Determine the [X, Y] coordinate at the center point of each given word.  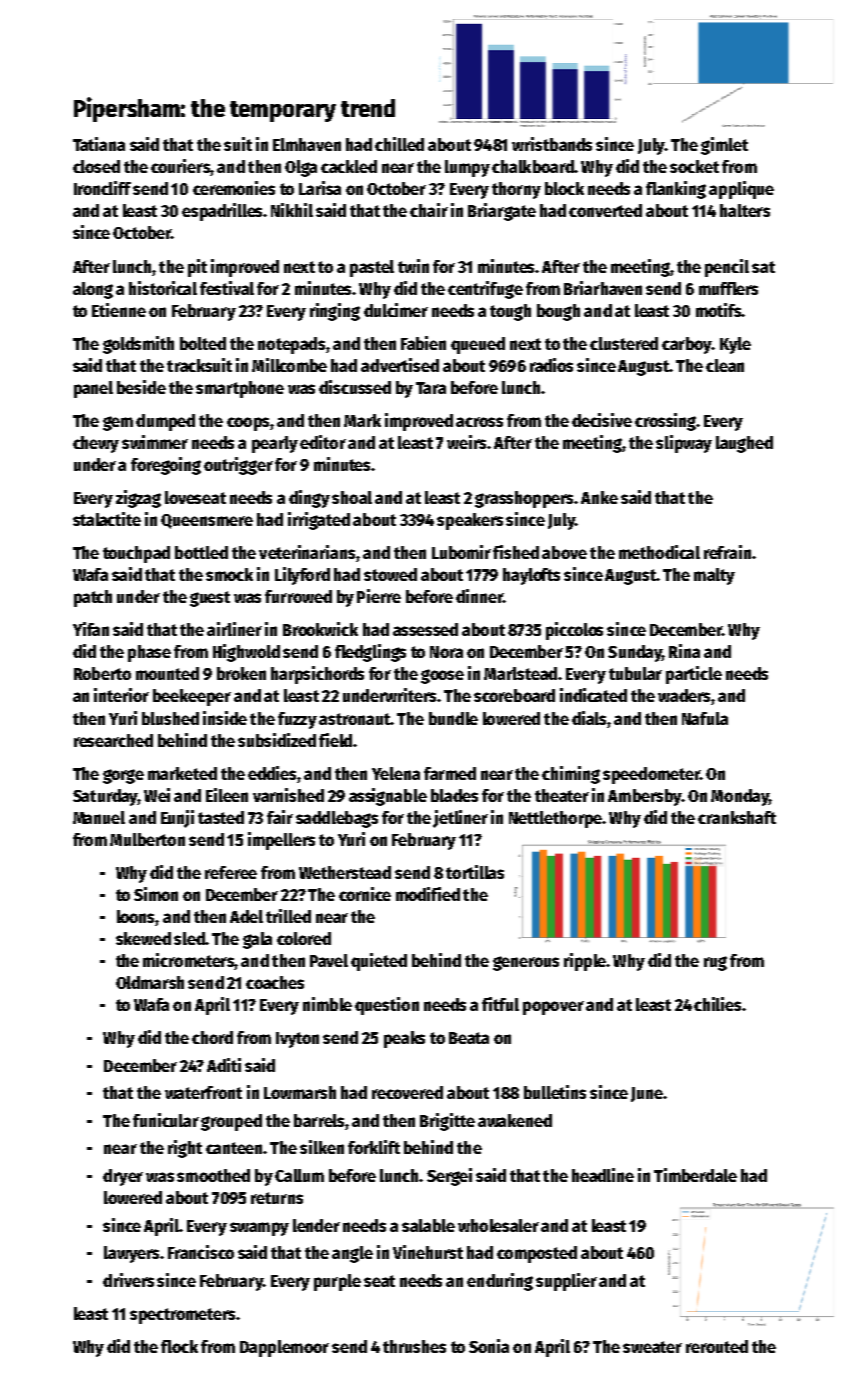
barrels [319, 1120]
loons [136, 918]
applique [741, 190]
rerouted [717, 1346]
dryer [123, 1177]
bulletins [555, 1092]
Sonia [489, 1346]
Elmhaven [307, 144]
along [93, 290]
